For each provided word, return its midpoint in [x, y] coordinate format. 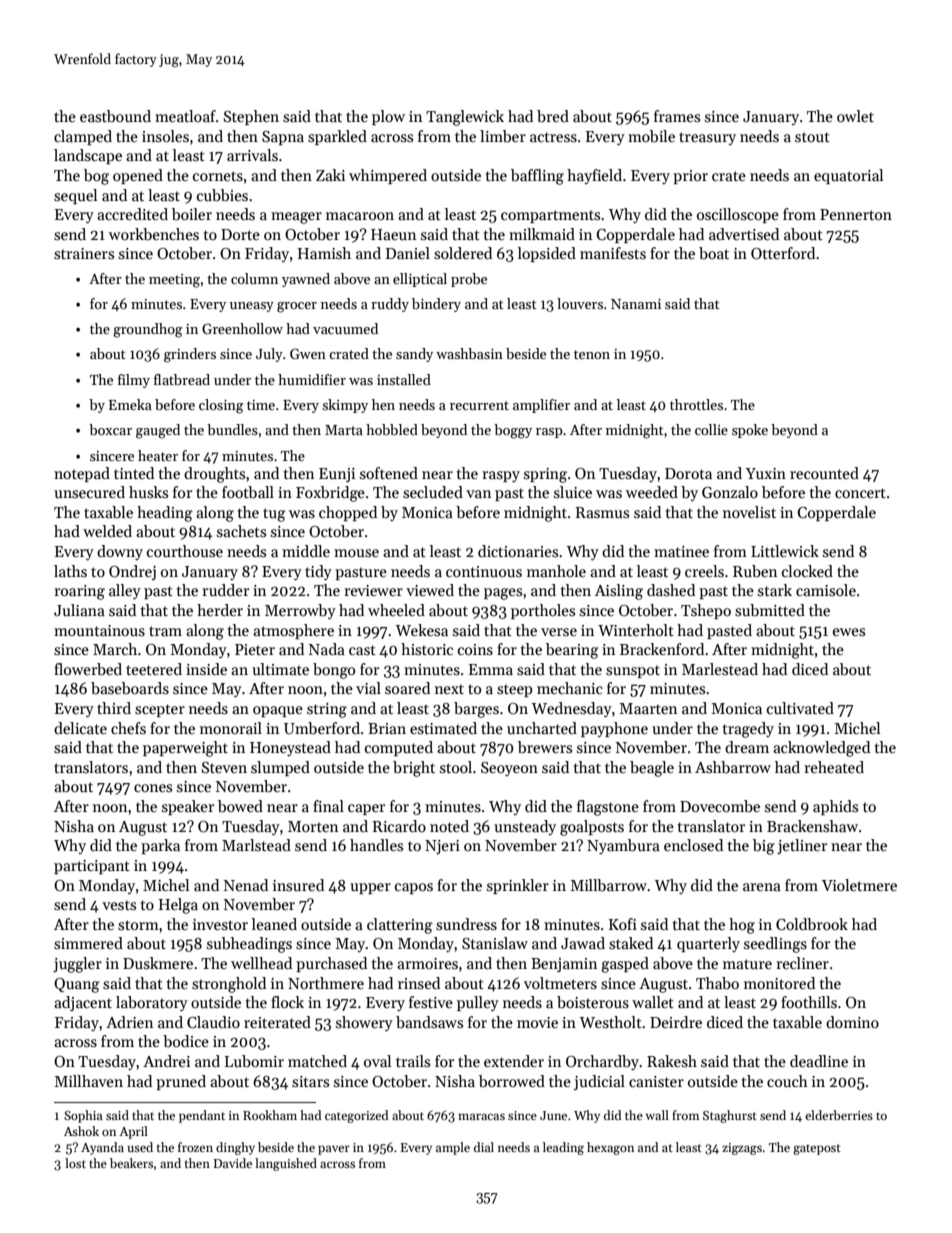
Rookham [270, 1115]
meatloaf [185, 116]
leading [563, 1148]
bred [553, 116]
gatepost [817, 1149]
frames [677, 116]
